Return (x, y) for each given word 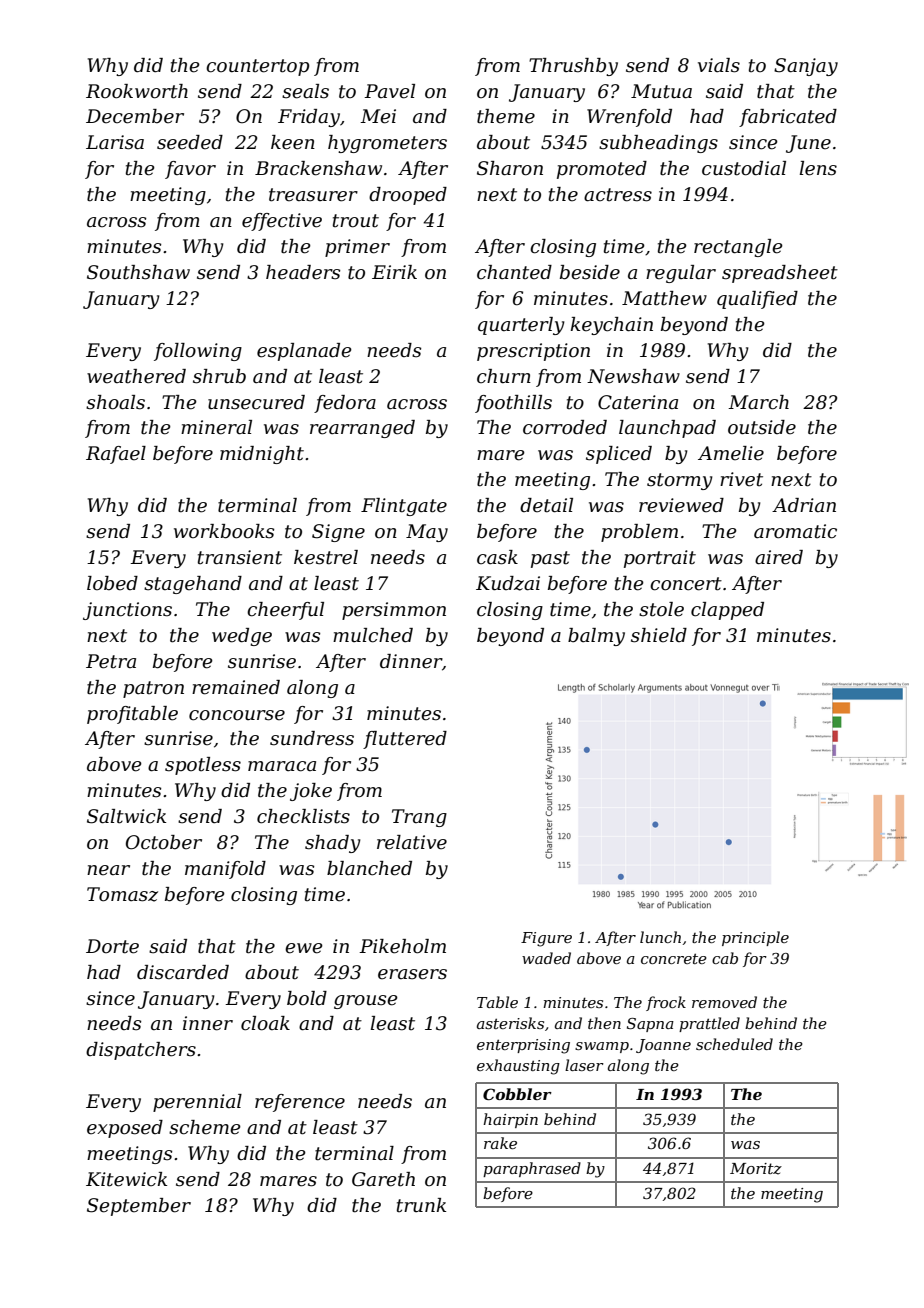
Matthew (664, 298)
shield (659, 635)
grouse (366, 1002)
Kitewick (126, 1179)
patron (153, 689)
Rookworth (137, 91)
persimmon (394, 611)
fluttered (405, 740)
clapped (727, 611)
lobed (112, 583)
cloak (265, 1023)
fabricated (788, 118)
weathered (136, 376)
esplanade (304, 352)
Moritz (756, 1169)
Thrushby (573, 67)
